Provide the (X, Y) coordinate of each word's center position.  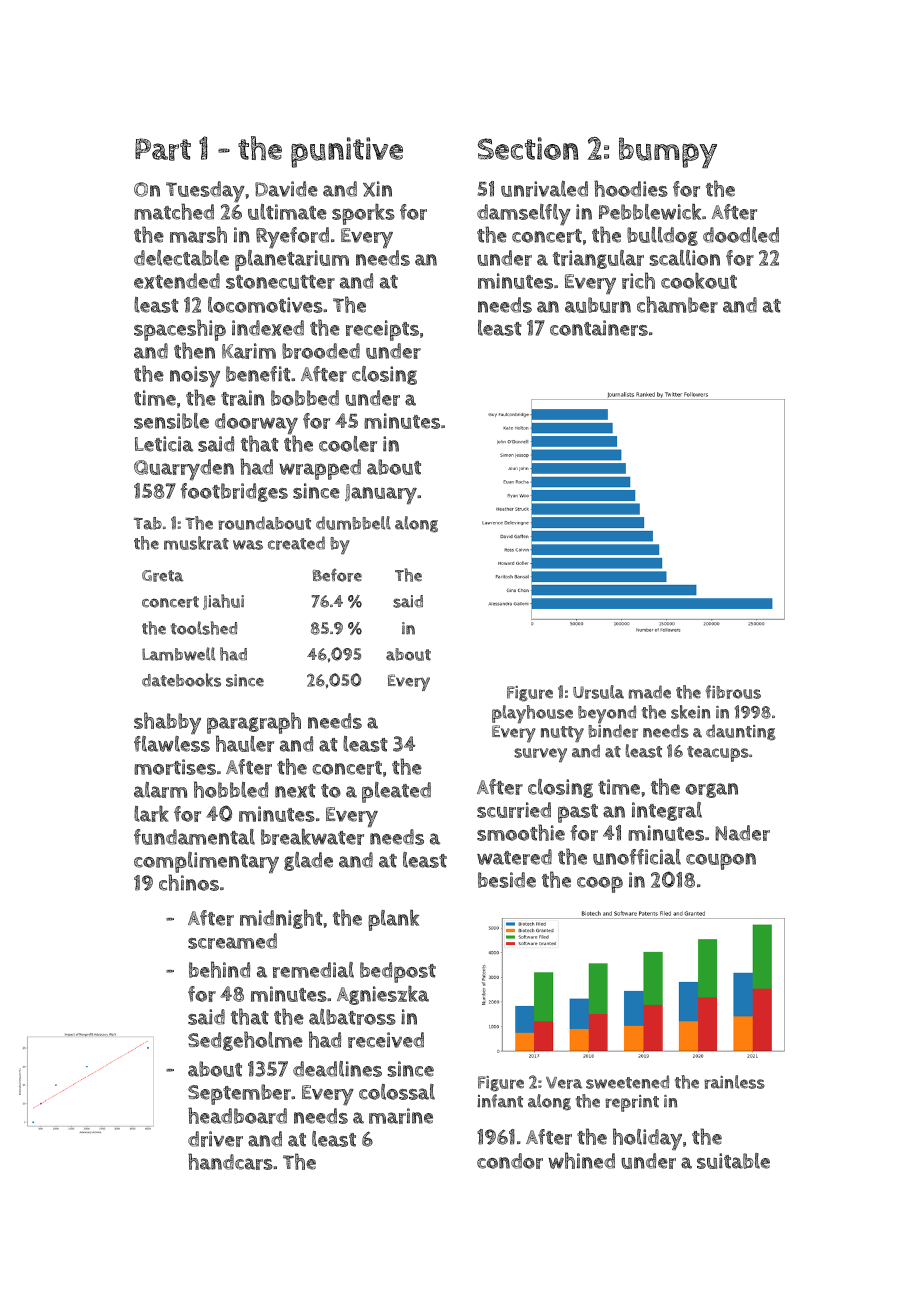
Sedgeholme (245, 1041)
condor (510, 1161)
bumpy (668, 153)
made (650, 692)
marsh (198, 234)
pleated (396, 792)
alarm (160, 790)
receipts (382, 330)
